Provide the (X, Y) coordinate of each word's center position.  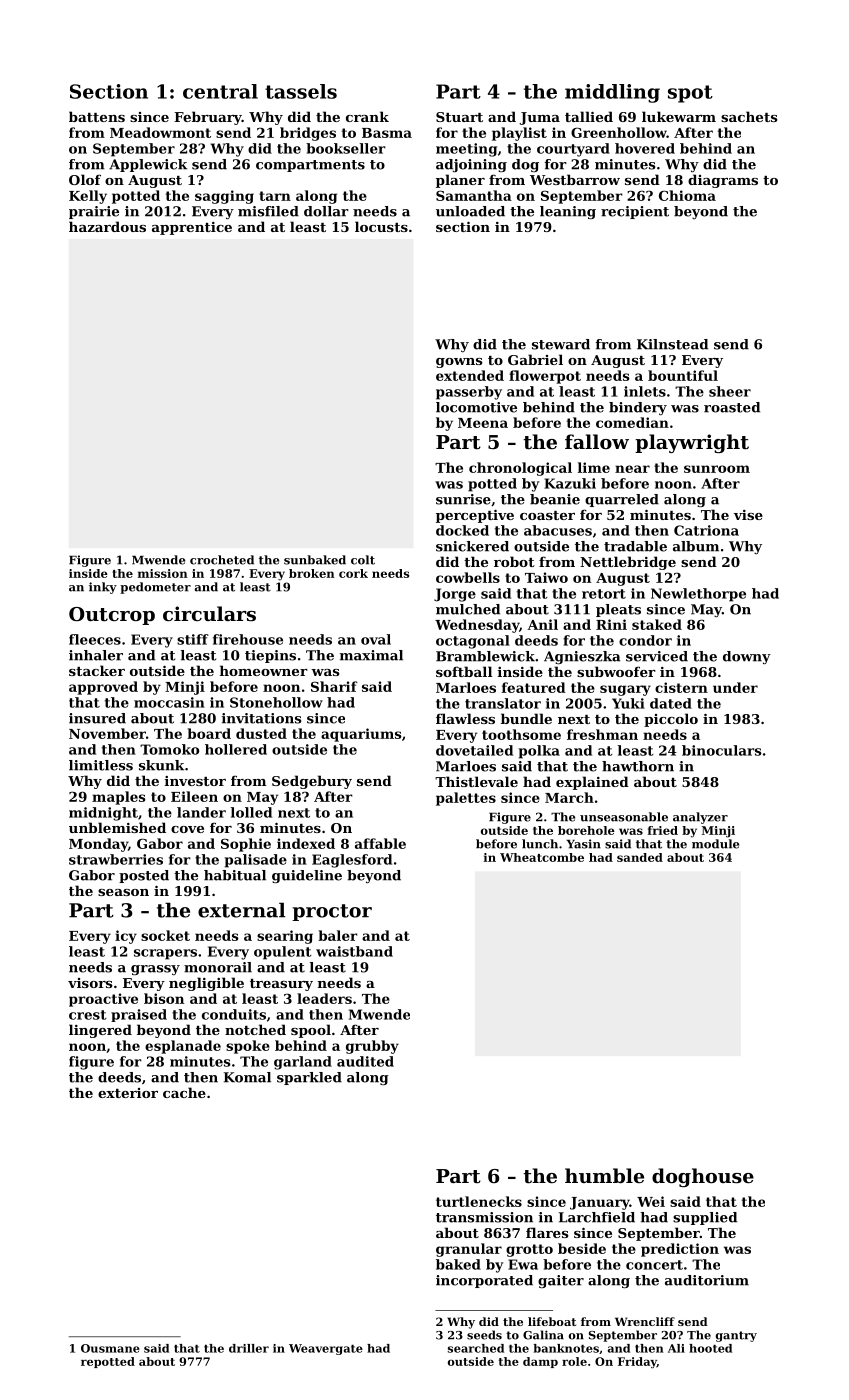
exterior (128, 1093)
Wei (651, 1201)
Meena (483, 423)
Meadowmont (160, 132)
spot (690, 94)
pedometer (155, 588)
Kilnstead (672, 344)
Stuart (459, 117)
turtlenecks (479, 1201)
